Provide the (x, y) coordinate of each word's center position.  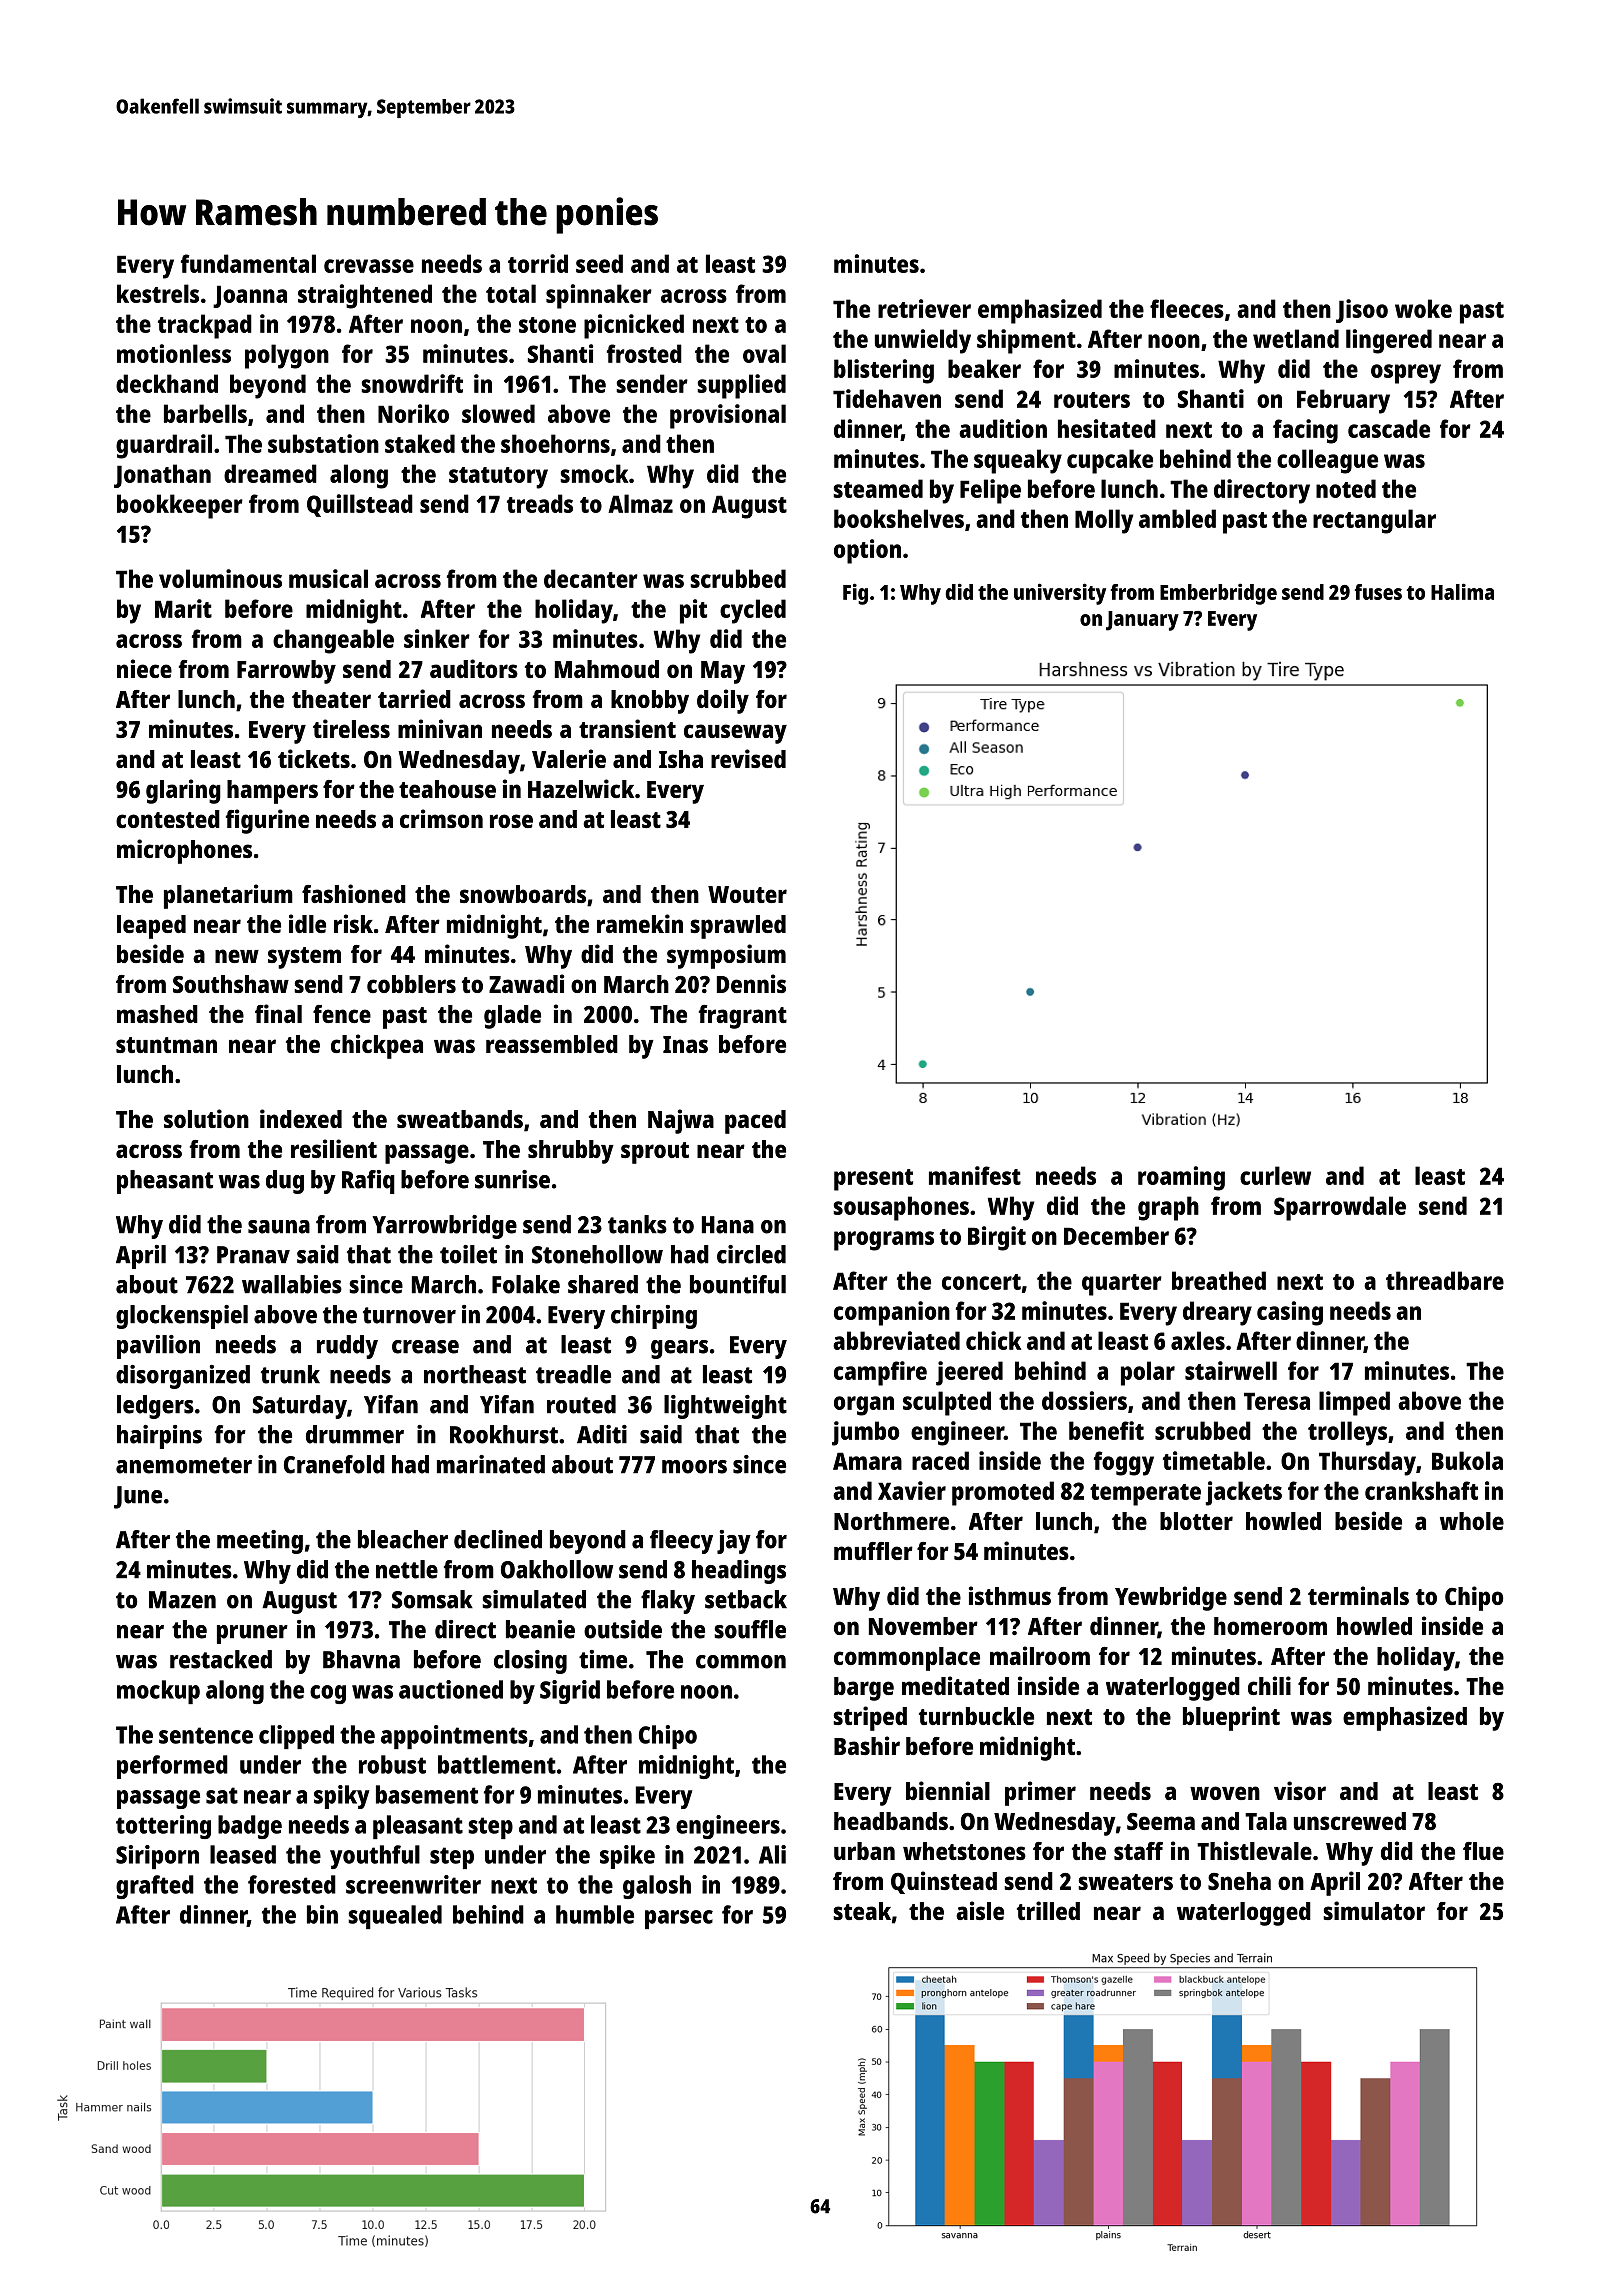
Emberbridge (1218, 594)
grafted (155, 1887)
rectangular (1374, 521)
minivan (440, 728)
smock (594, 473)
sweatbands (460, 1119)
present (873, 1180)
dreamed (270, 473)
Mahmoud (607, 669)
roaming (1181, 1178)
